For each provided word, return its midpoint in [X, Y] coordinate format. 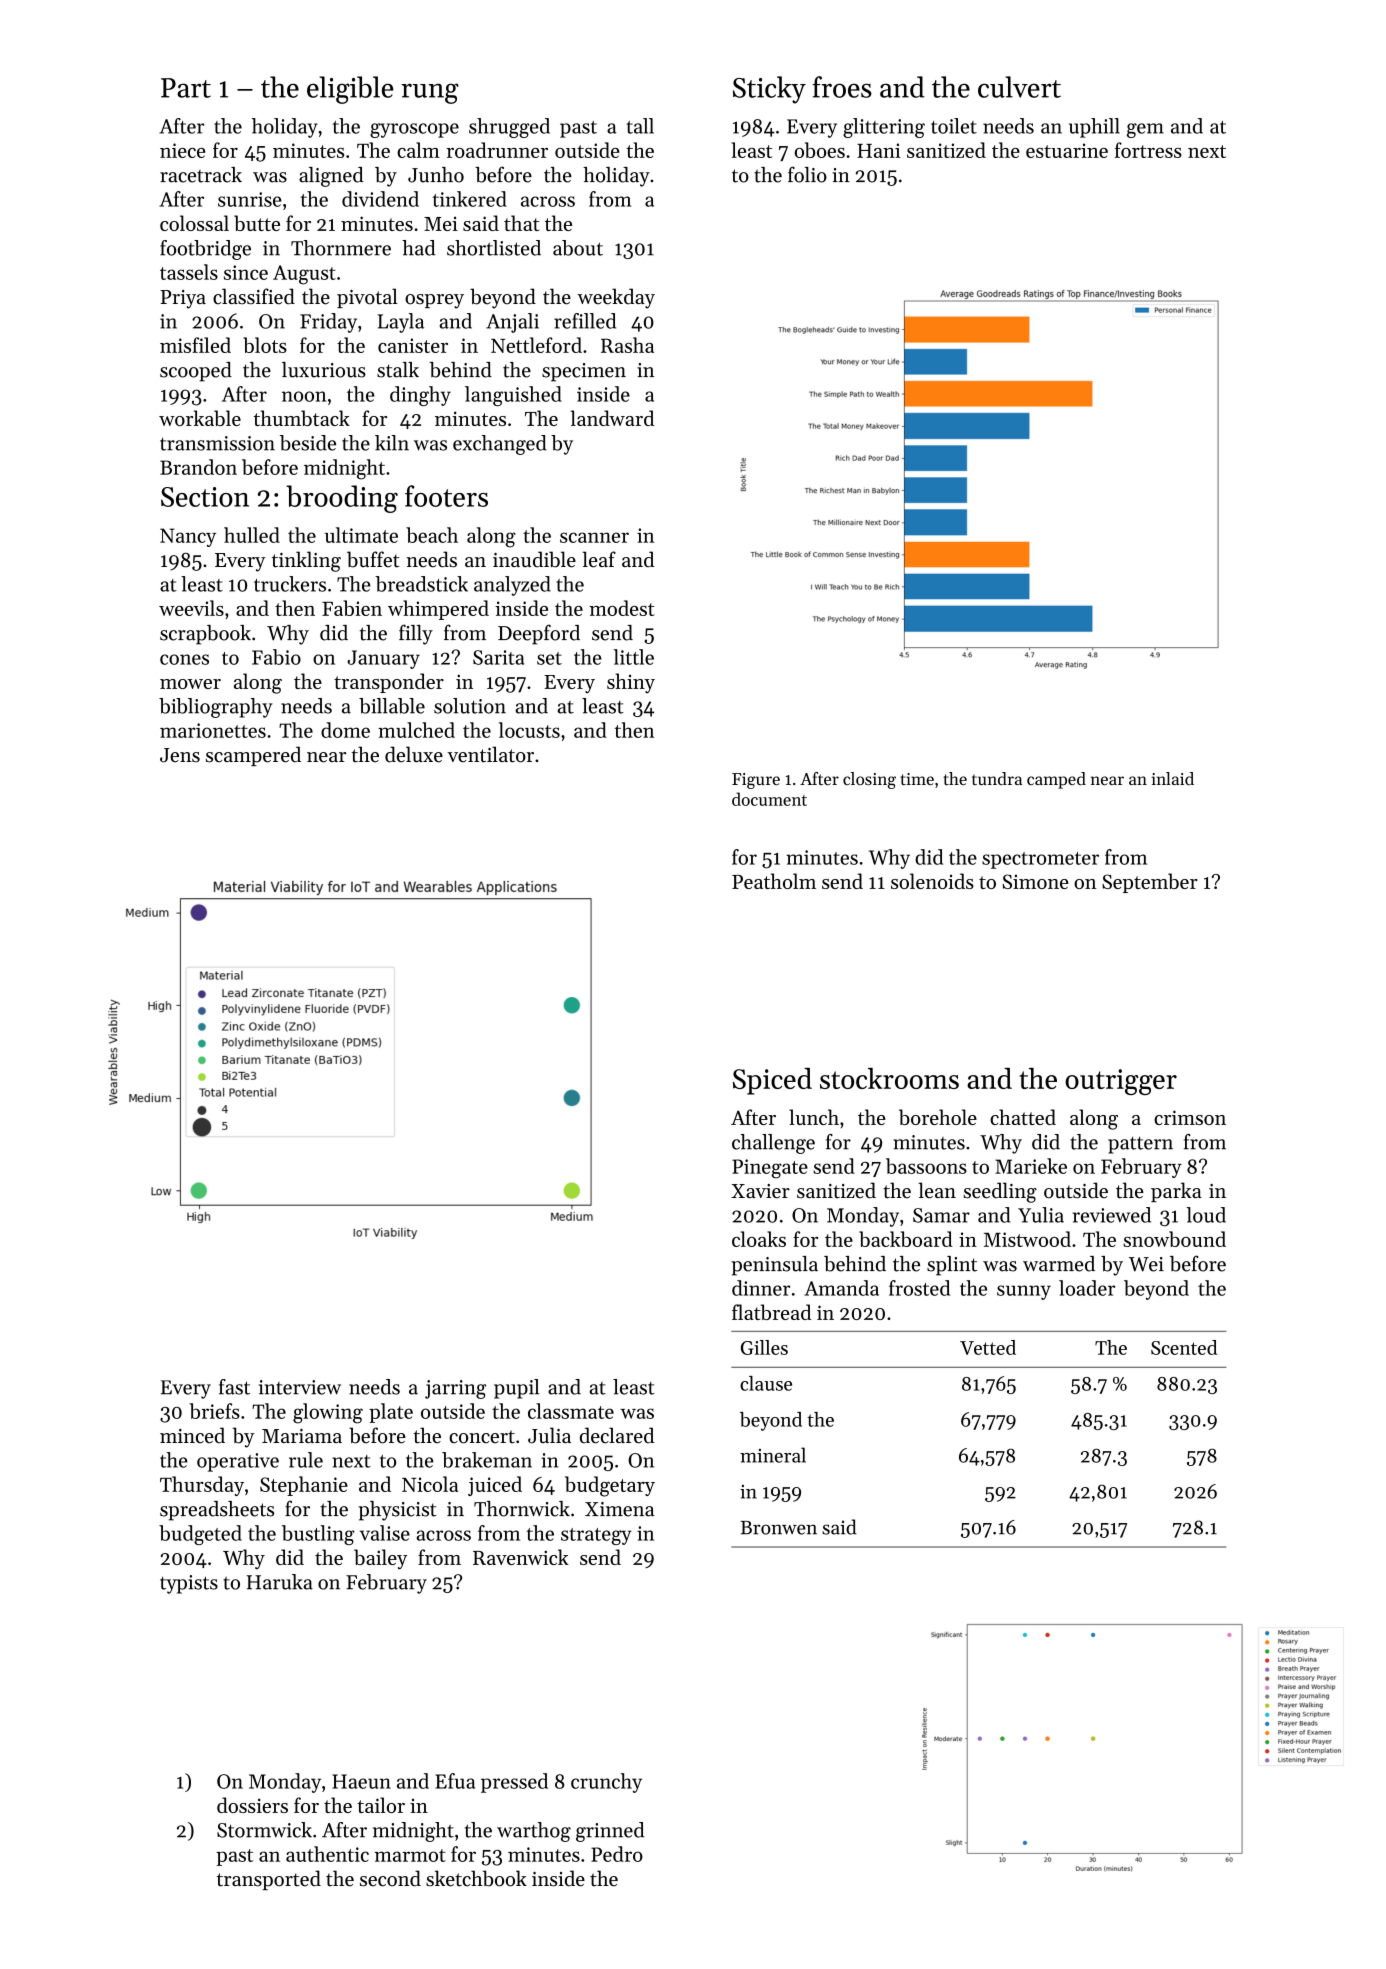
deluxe [414, 754]
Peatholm [774, 881]
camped [1056, 780]
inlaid [1173, 778]
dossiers [252, 1805]
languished [513, 396]
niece [182, 150]
